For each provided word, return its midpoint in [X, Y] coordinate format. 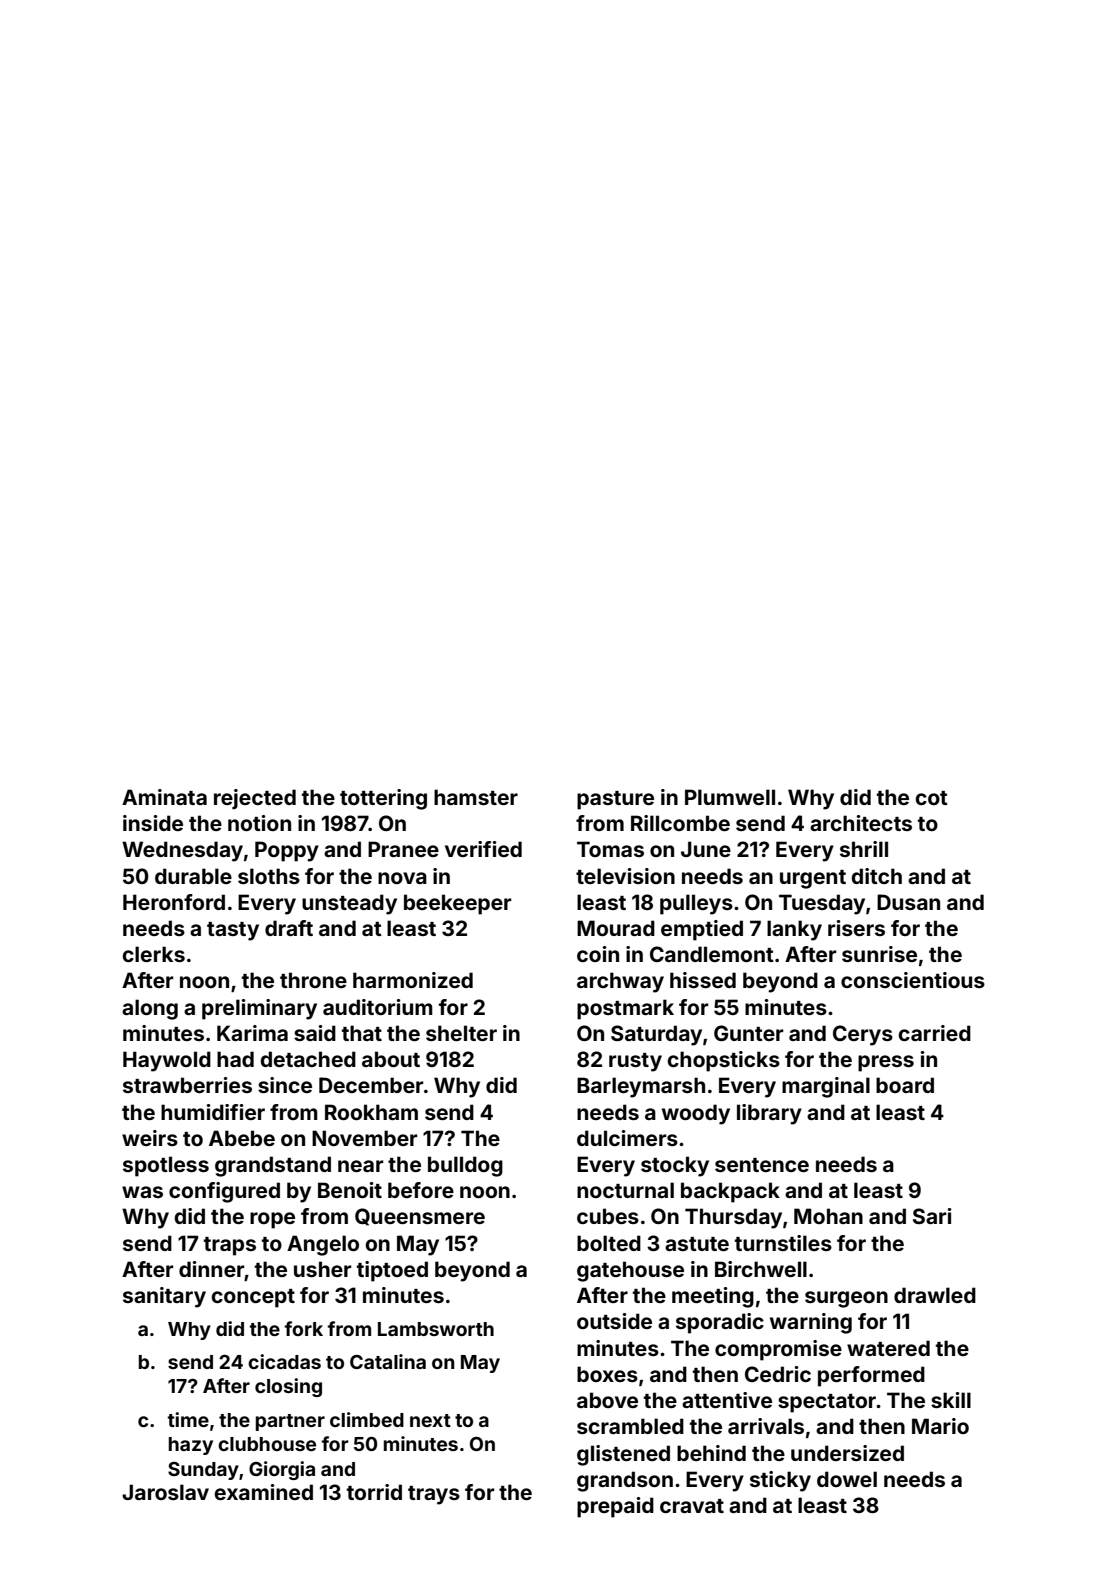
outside [614, 1321]
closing [288, 1387]
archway [620, 982]
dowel [847, 1479]
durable [193, 876]
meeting [713, 1297]
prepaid [615, 1507]
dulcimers [627, 1138]
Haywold [167, 1061]
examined [263, 1492]
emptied [702, 930]
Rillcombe [680, 823]
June [706, 849]
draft [289, 928]
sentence [762, 1165]
